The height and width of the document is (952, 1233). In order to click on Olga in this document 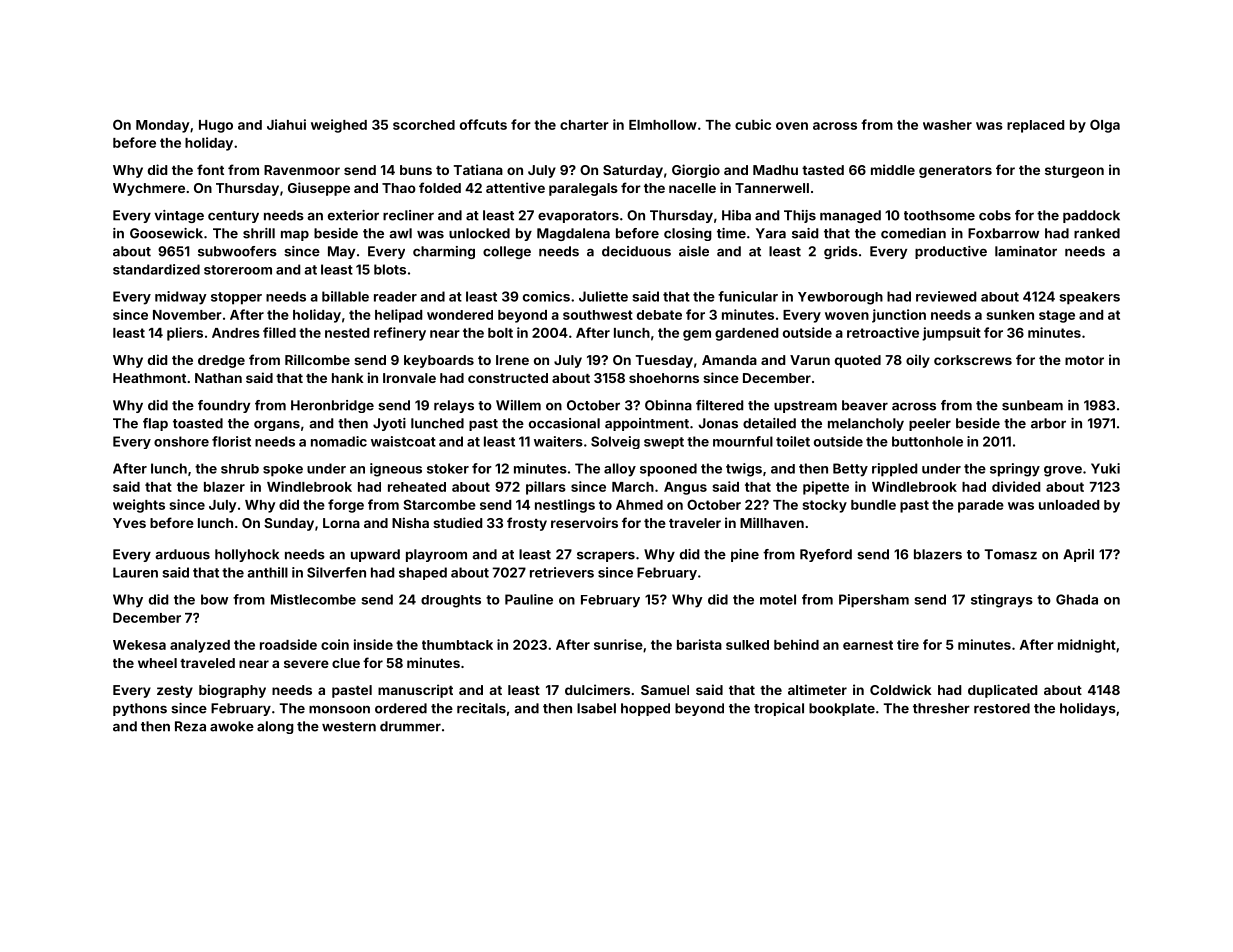, I will do `click(1105, 126)`.
